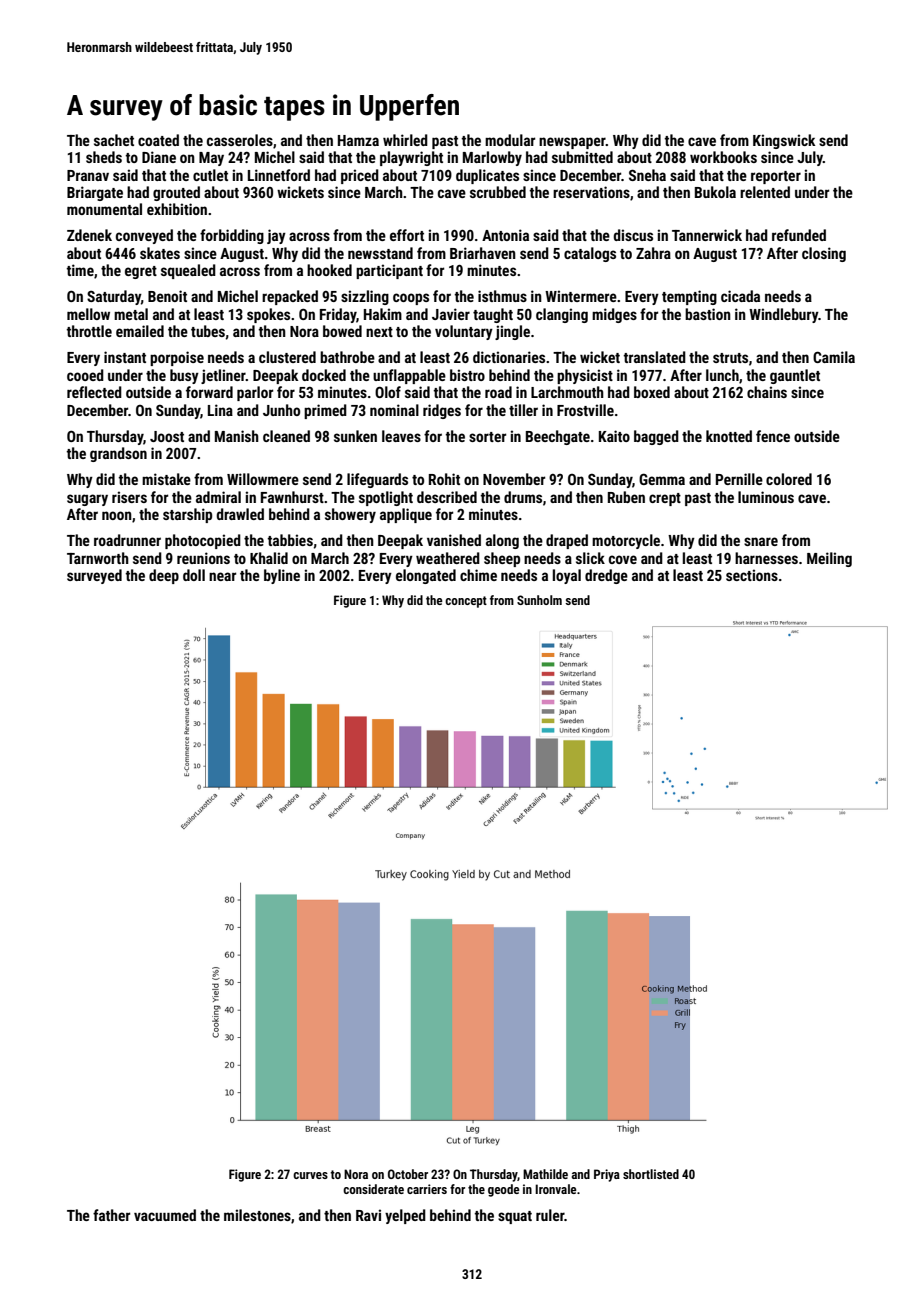 Image resolution: width=924 pixels, height=1311 pixels. What do you see at coordinates (665, 499) in the screenshot?
I see `crept` at bounding box center [665, 499].
